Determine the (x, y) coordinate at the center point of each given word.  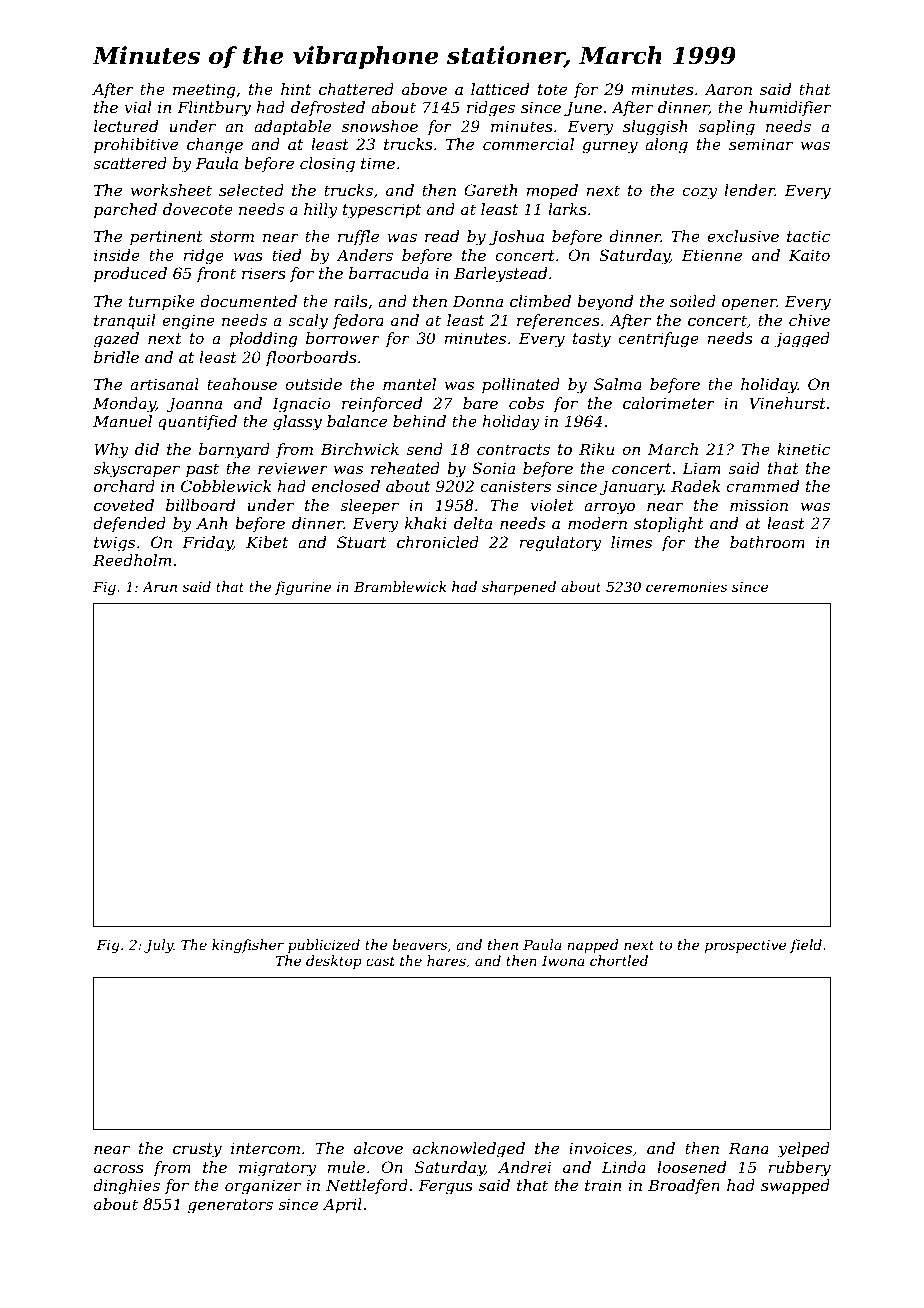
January (631, 488)
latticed (500, 89)
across (119, 1168)
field (806, 946)
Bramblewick (400, 586)
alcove (378, 1148)
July (159, 946)
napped (593, 946)
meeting (204, 91)
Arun (159, 587)
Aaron (728, 89)
